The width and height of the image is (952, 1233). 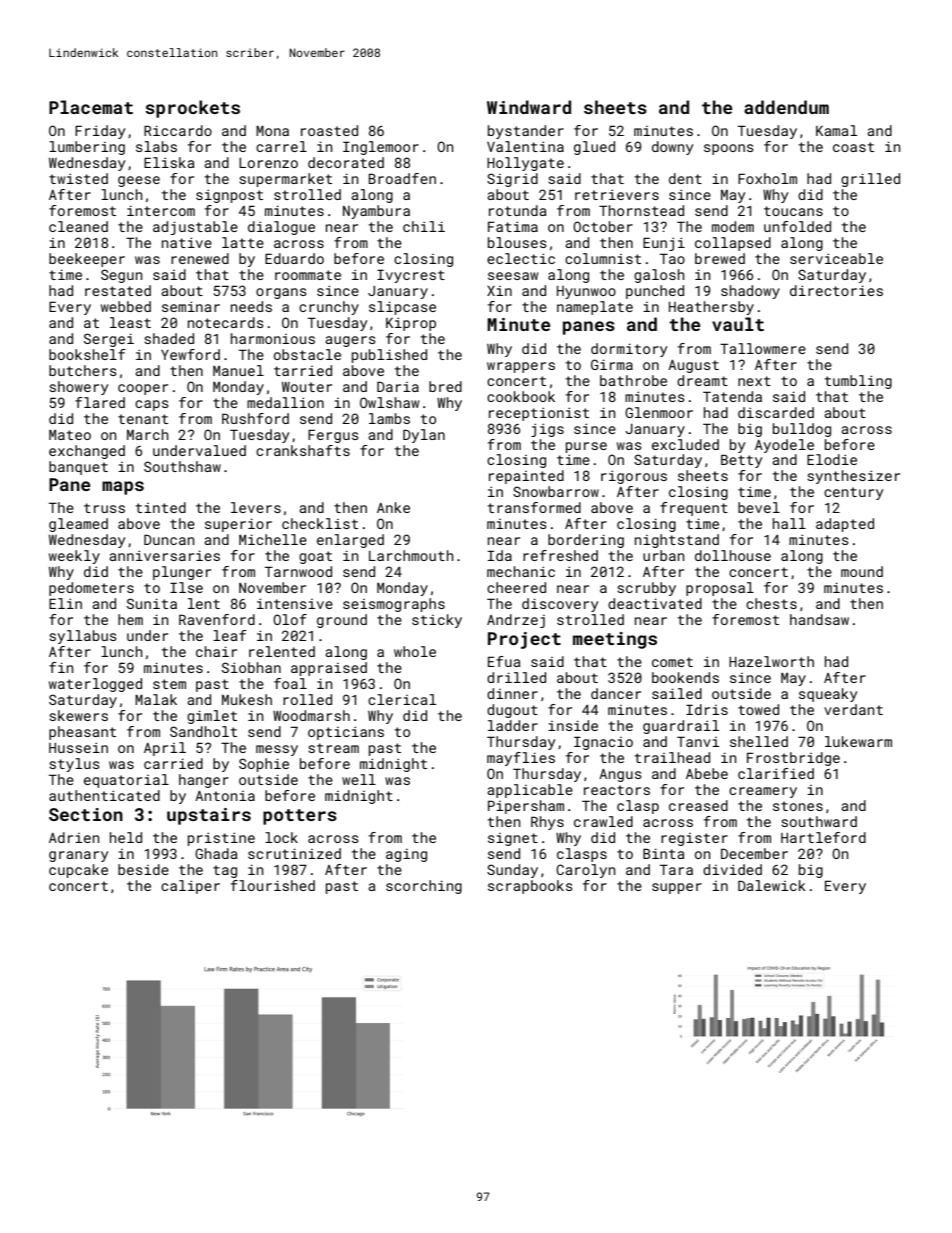 I want to click on wrappers, so click(x=521, y=367).
